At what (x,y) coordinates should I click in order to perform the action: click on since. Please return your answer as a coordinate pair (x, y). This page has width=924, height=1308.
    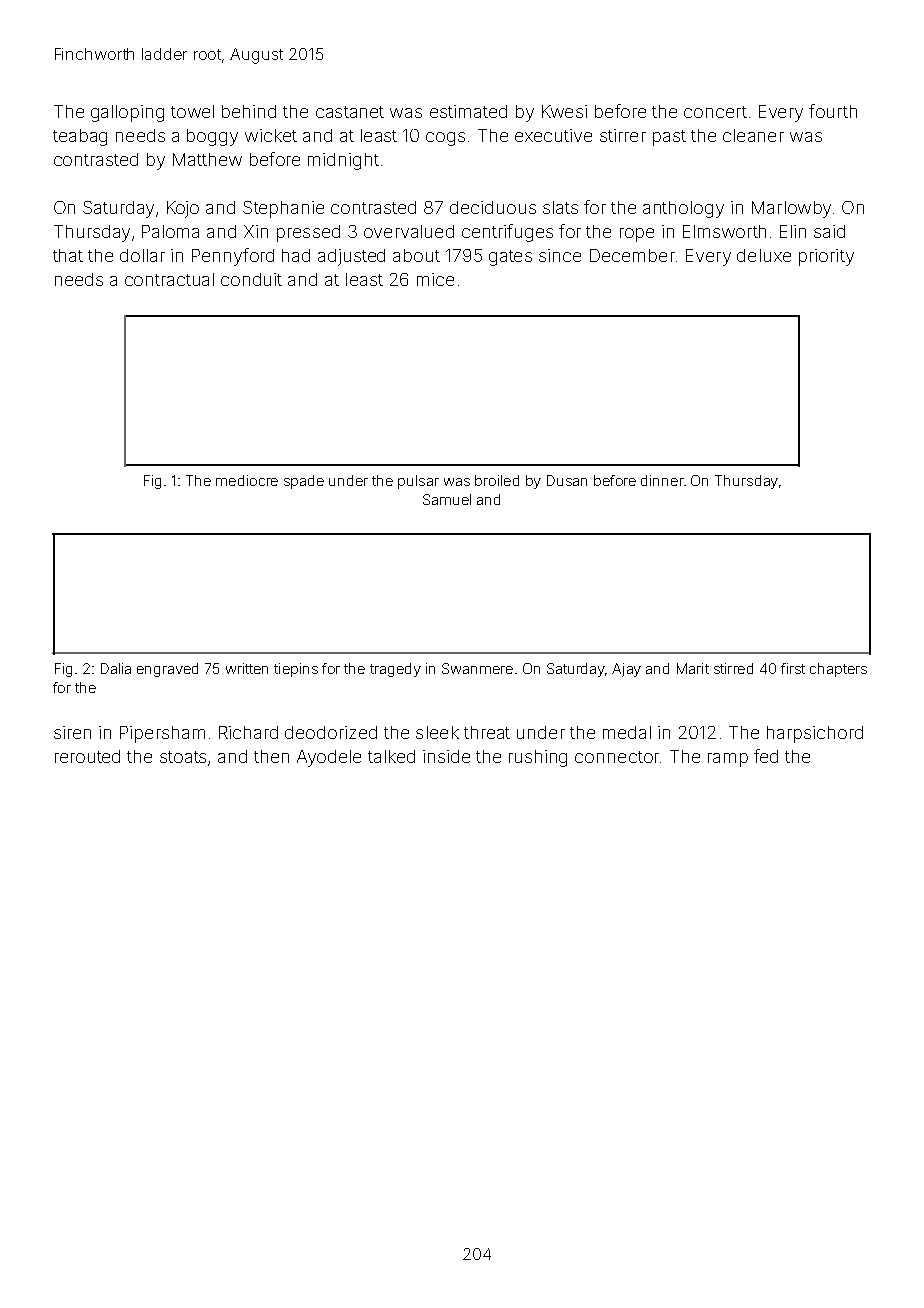
    Looking at the image, I should click on (560, 255).
